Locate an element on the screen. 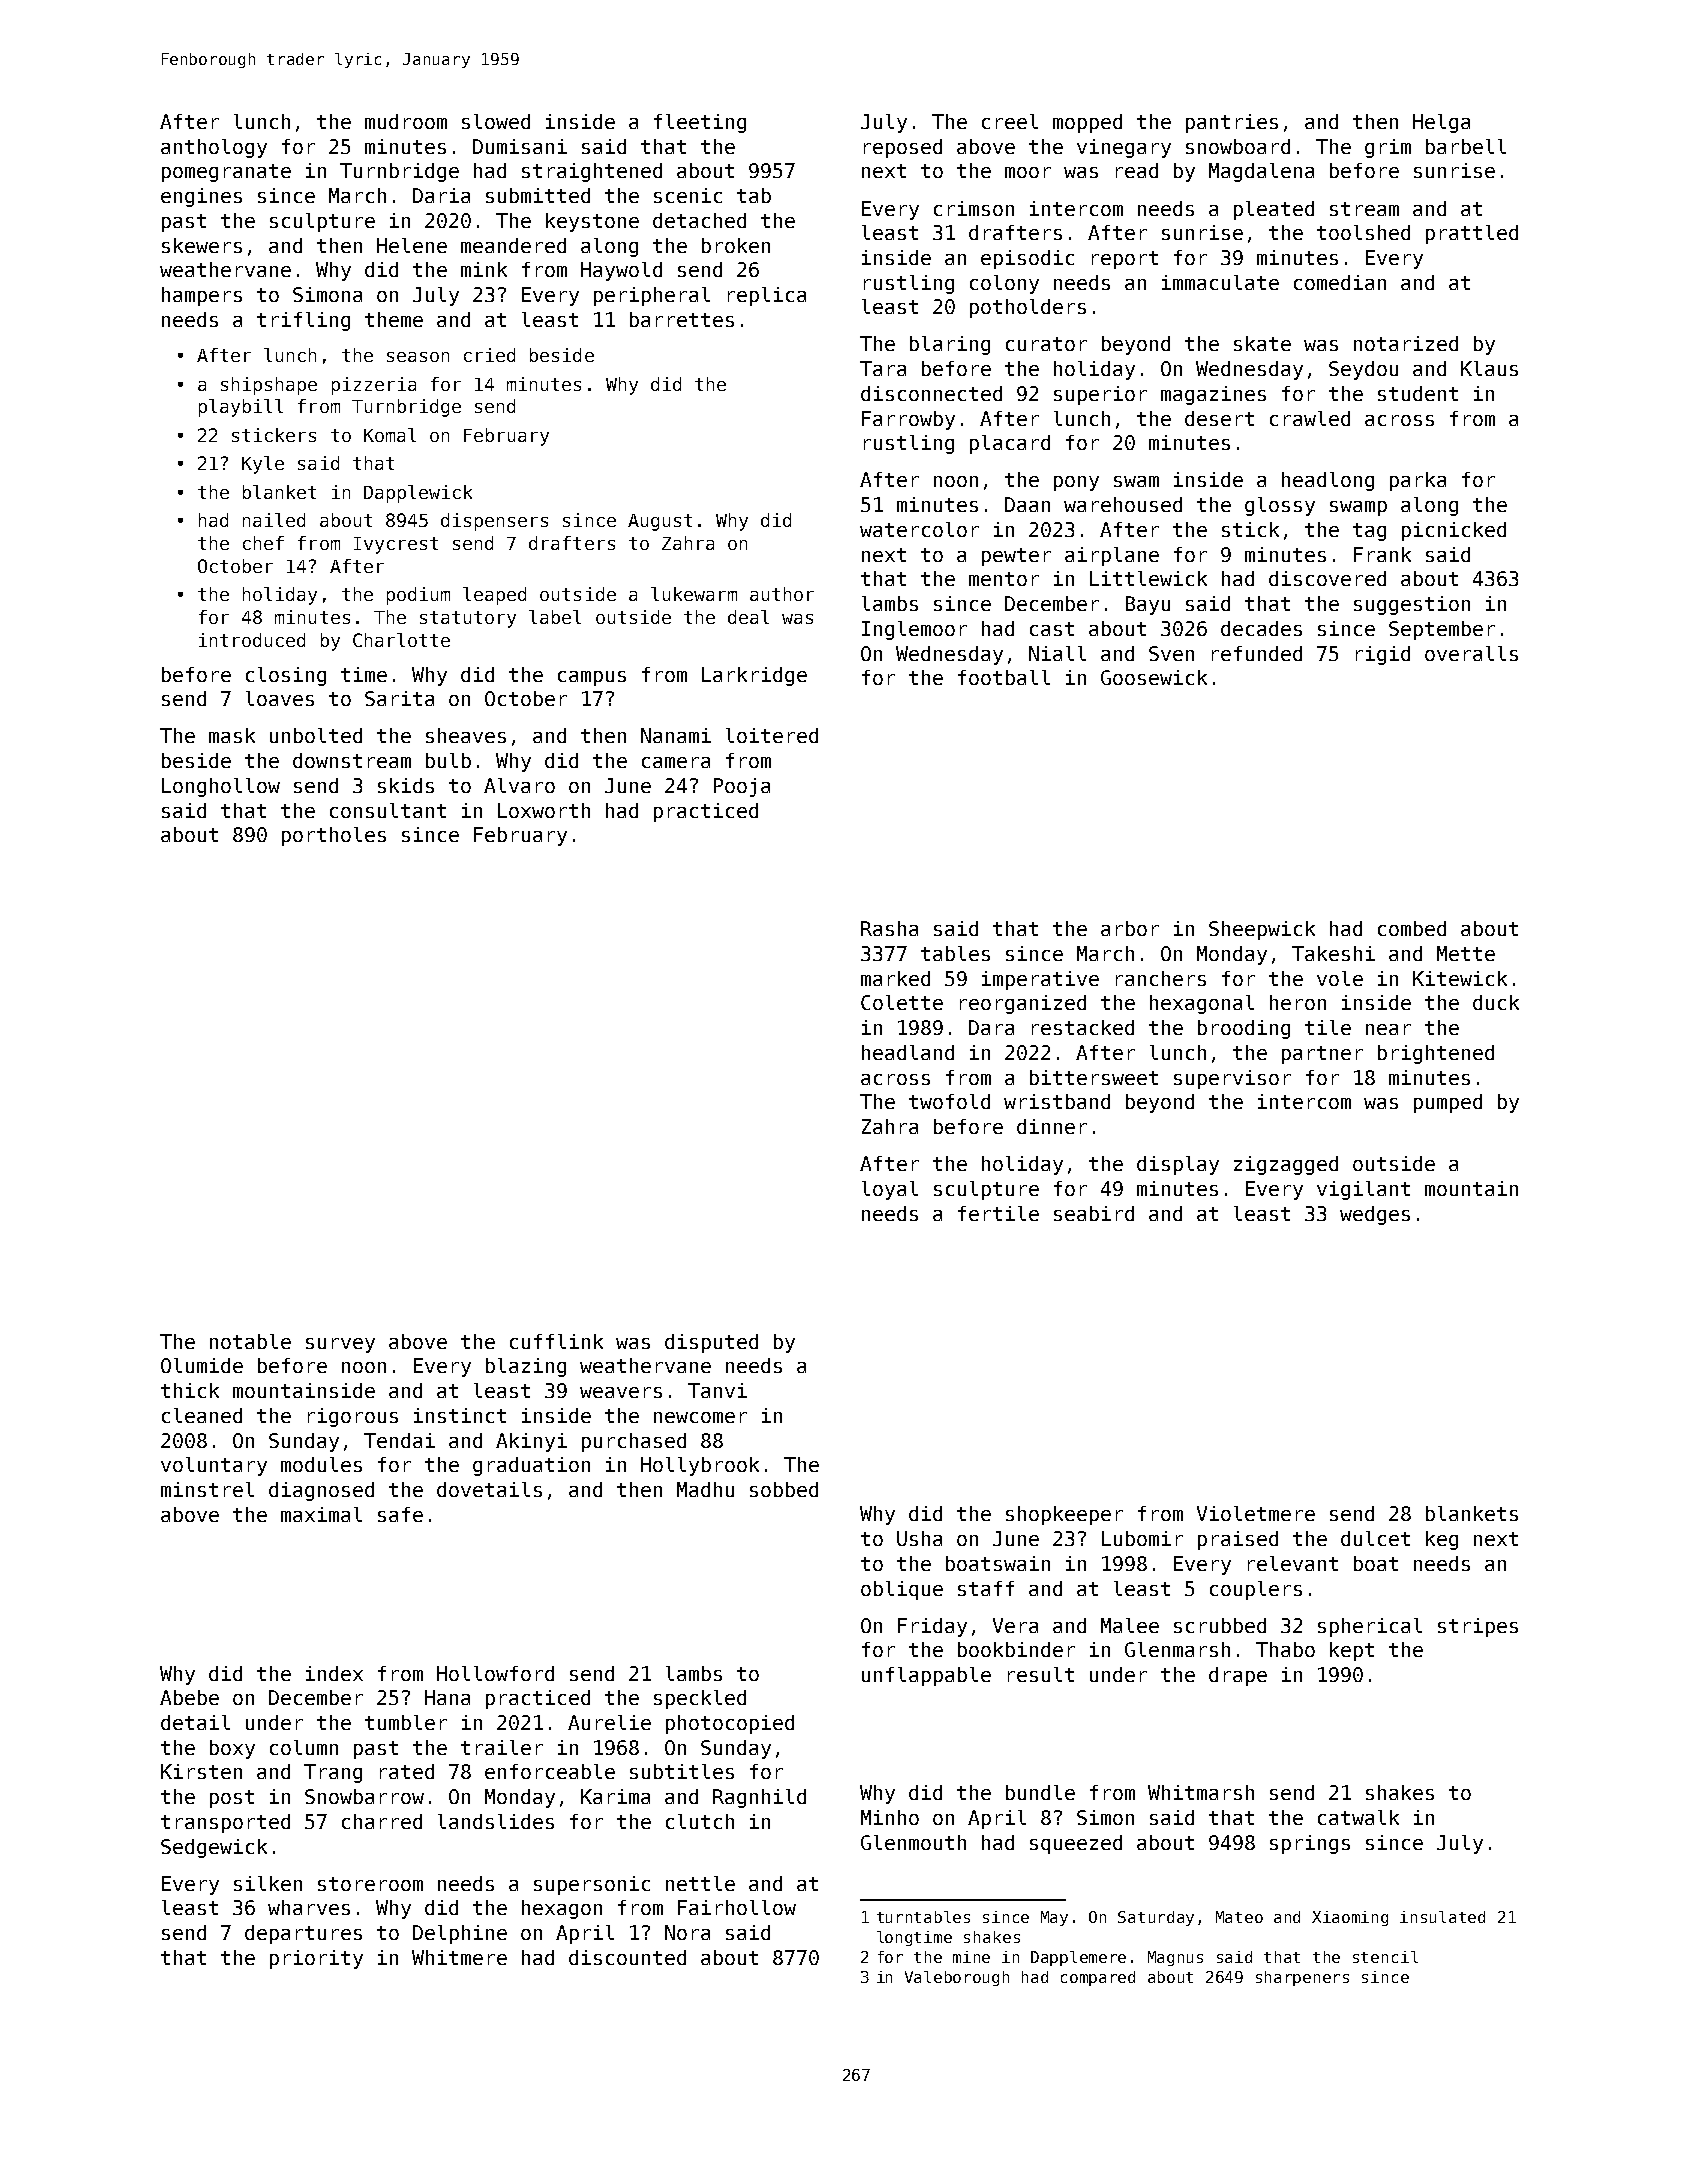 The height and width of the screenshot is (2178, 1683). Takeshi is located at coordinates (1333, 953).
